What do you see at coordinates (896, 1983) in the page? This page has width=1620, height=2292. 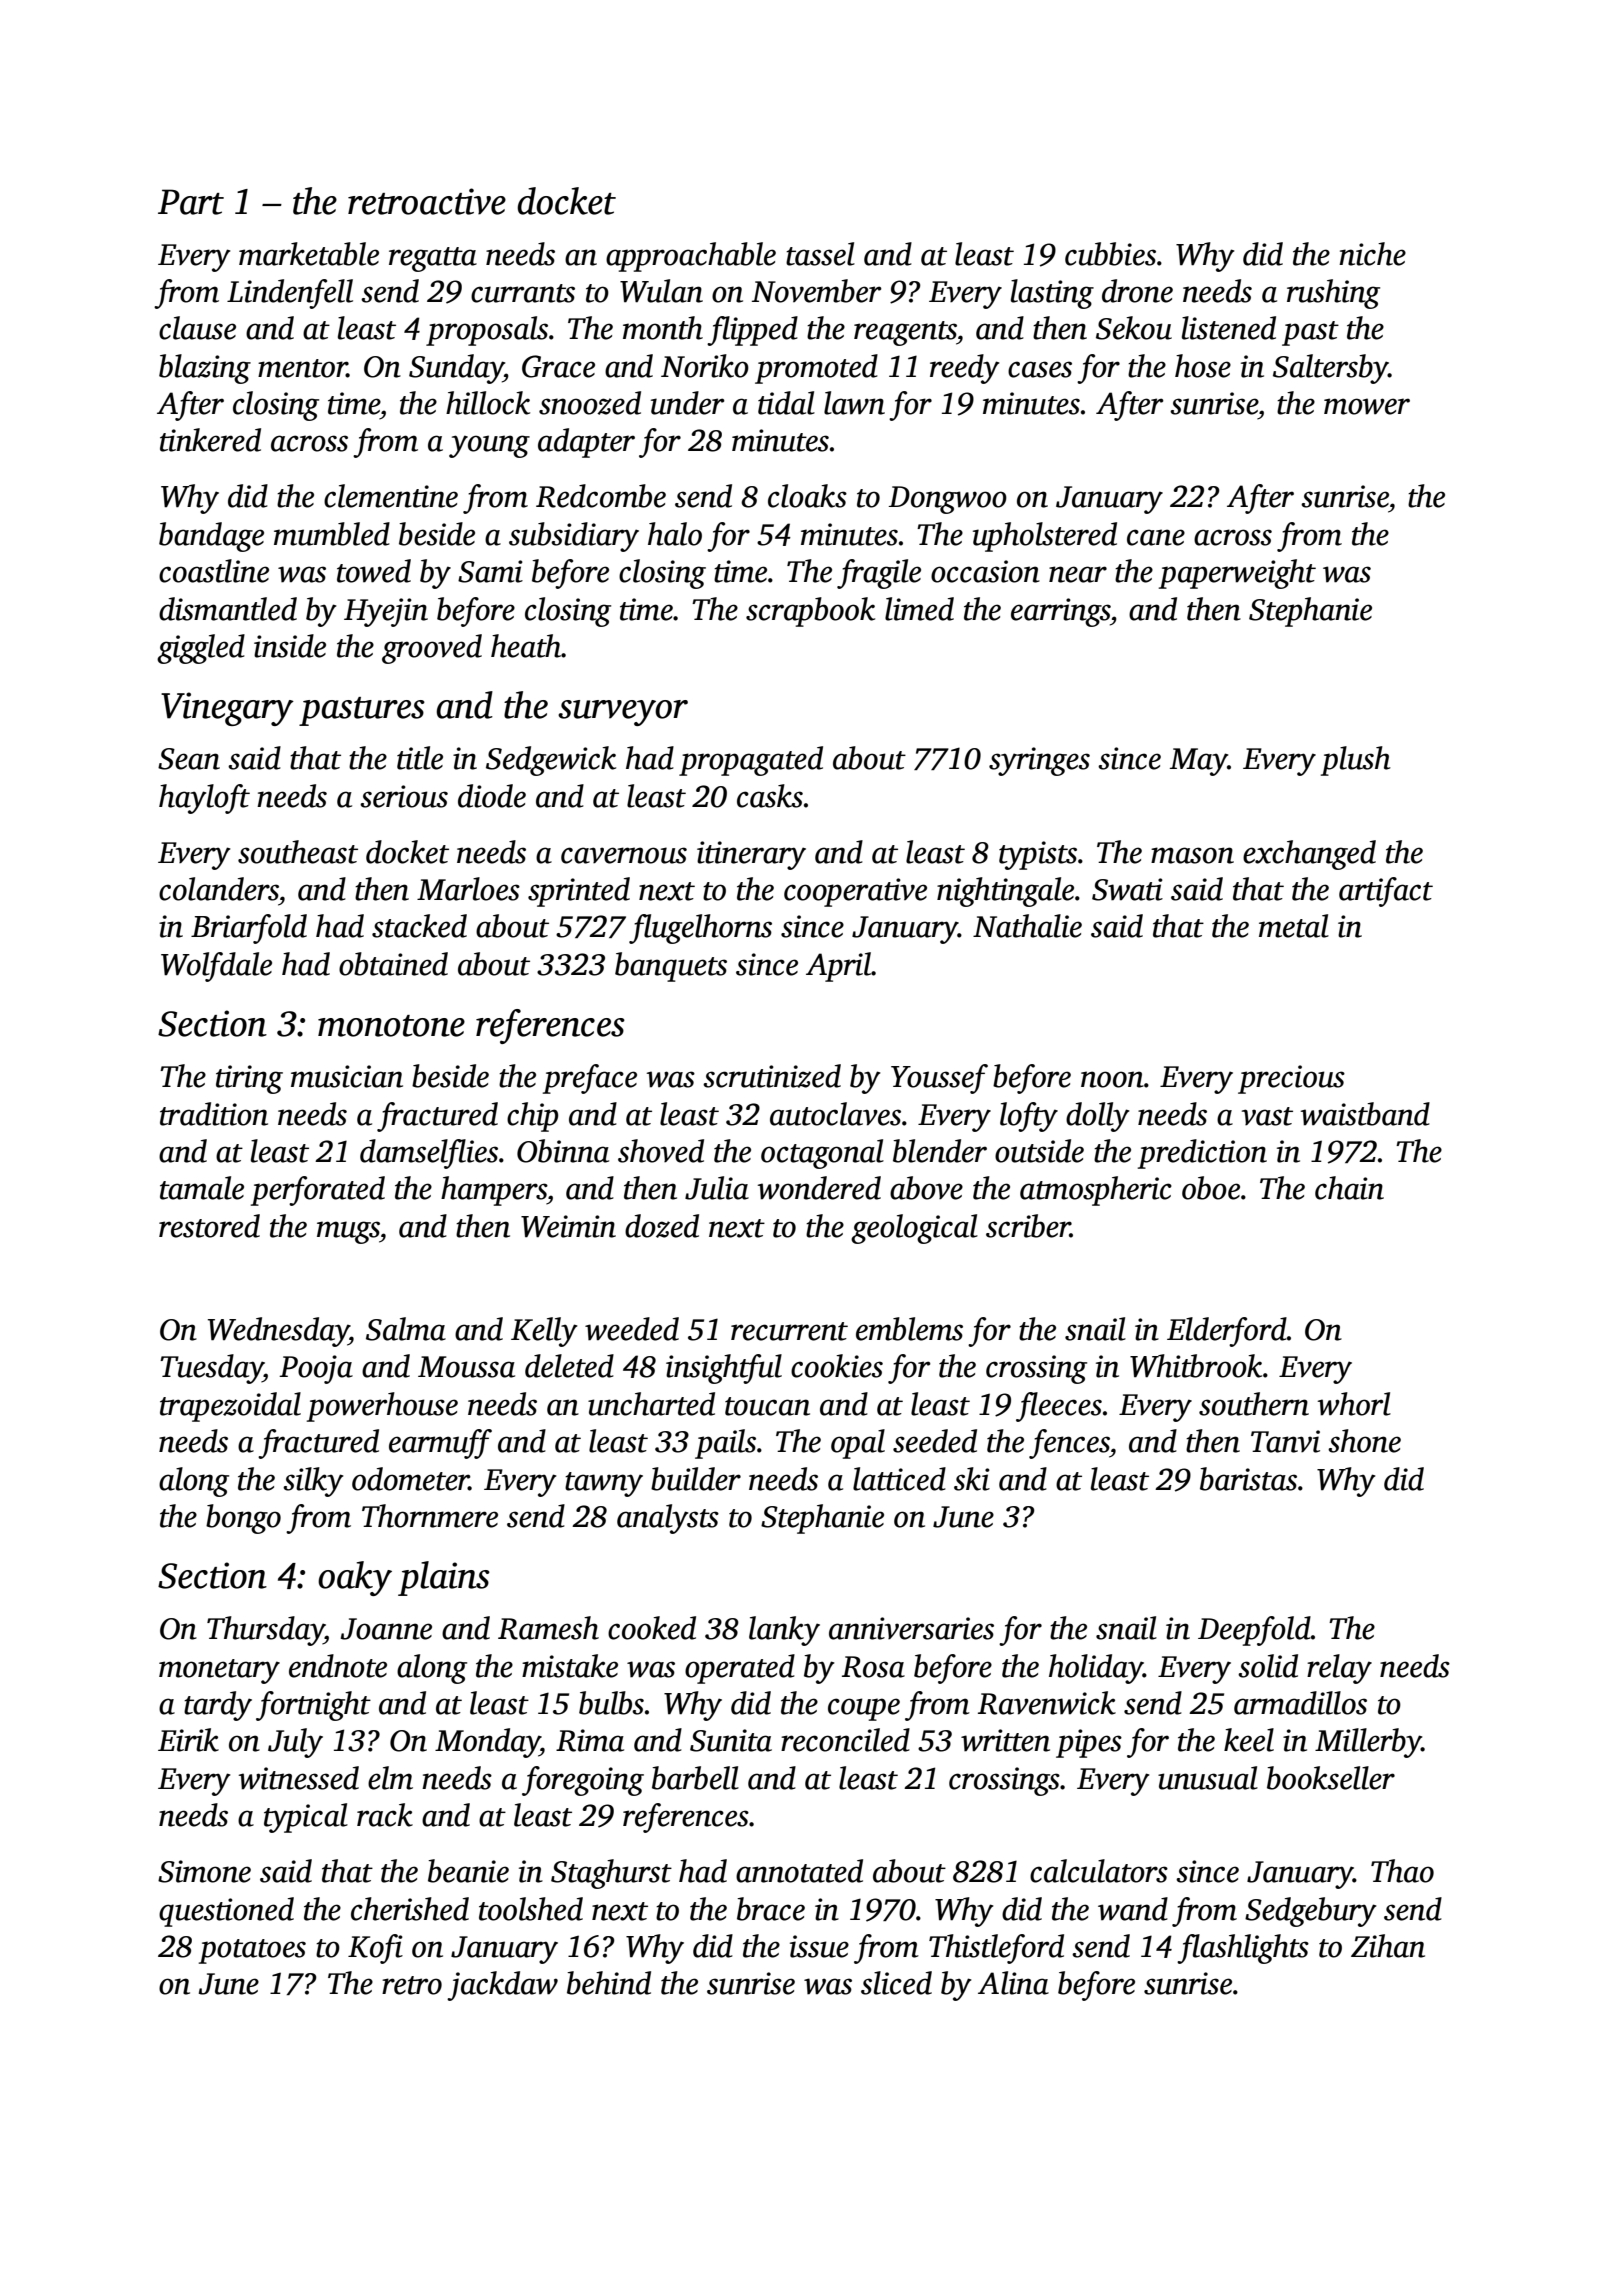 I see `sliced` at bounding box center [896, 1983].
